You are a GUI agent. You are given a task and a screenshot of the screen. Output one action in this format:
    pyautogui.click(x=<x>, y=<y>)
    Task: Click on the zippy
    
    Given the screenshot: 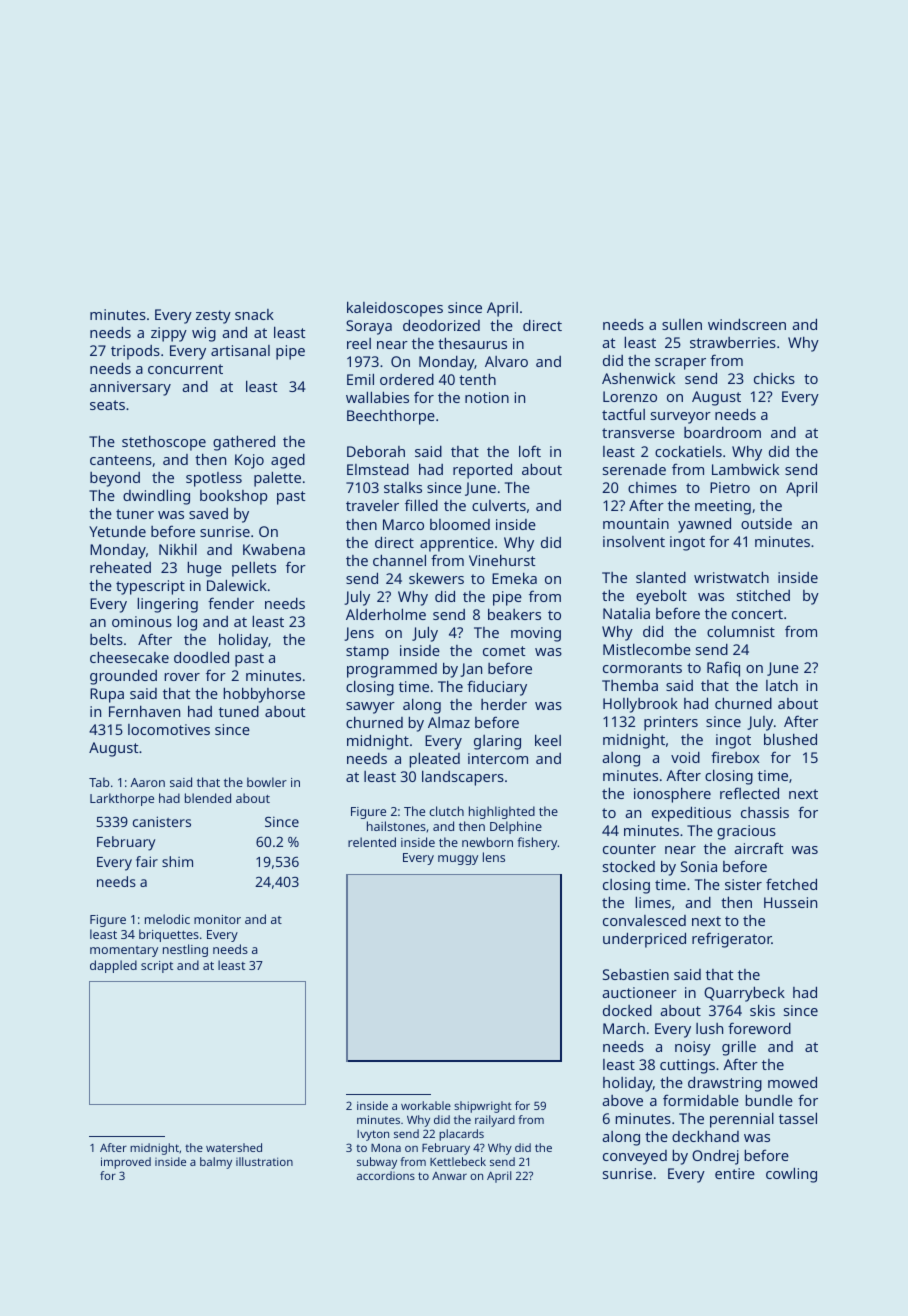 What is the action you would take?
    pyautogui.click(x=169, y=334)
